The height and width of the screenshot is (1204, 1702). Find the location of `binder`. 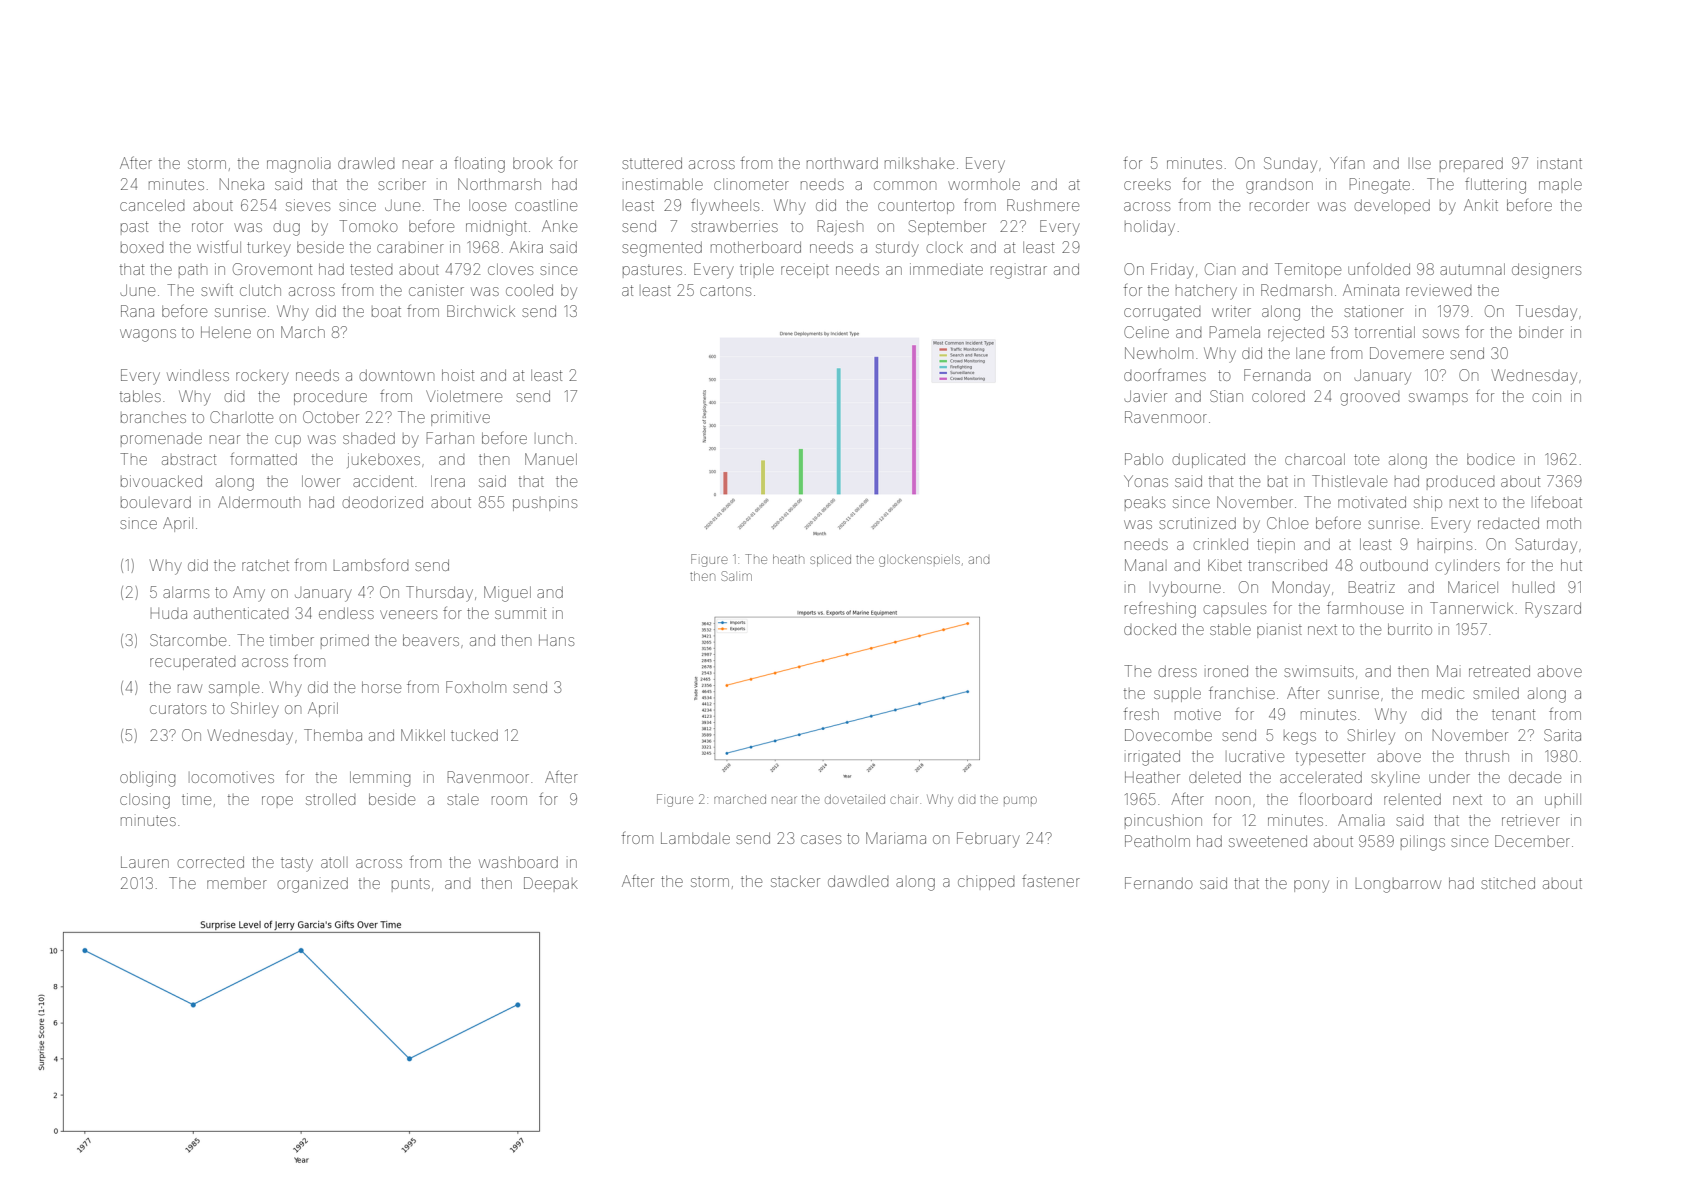

binder is located at coordinates (1541, 332).
